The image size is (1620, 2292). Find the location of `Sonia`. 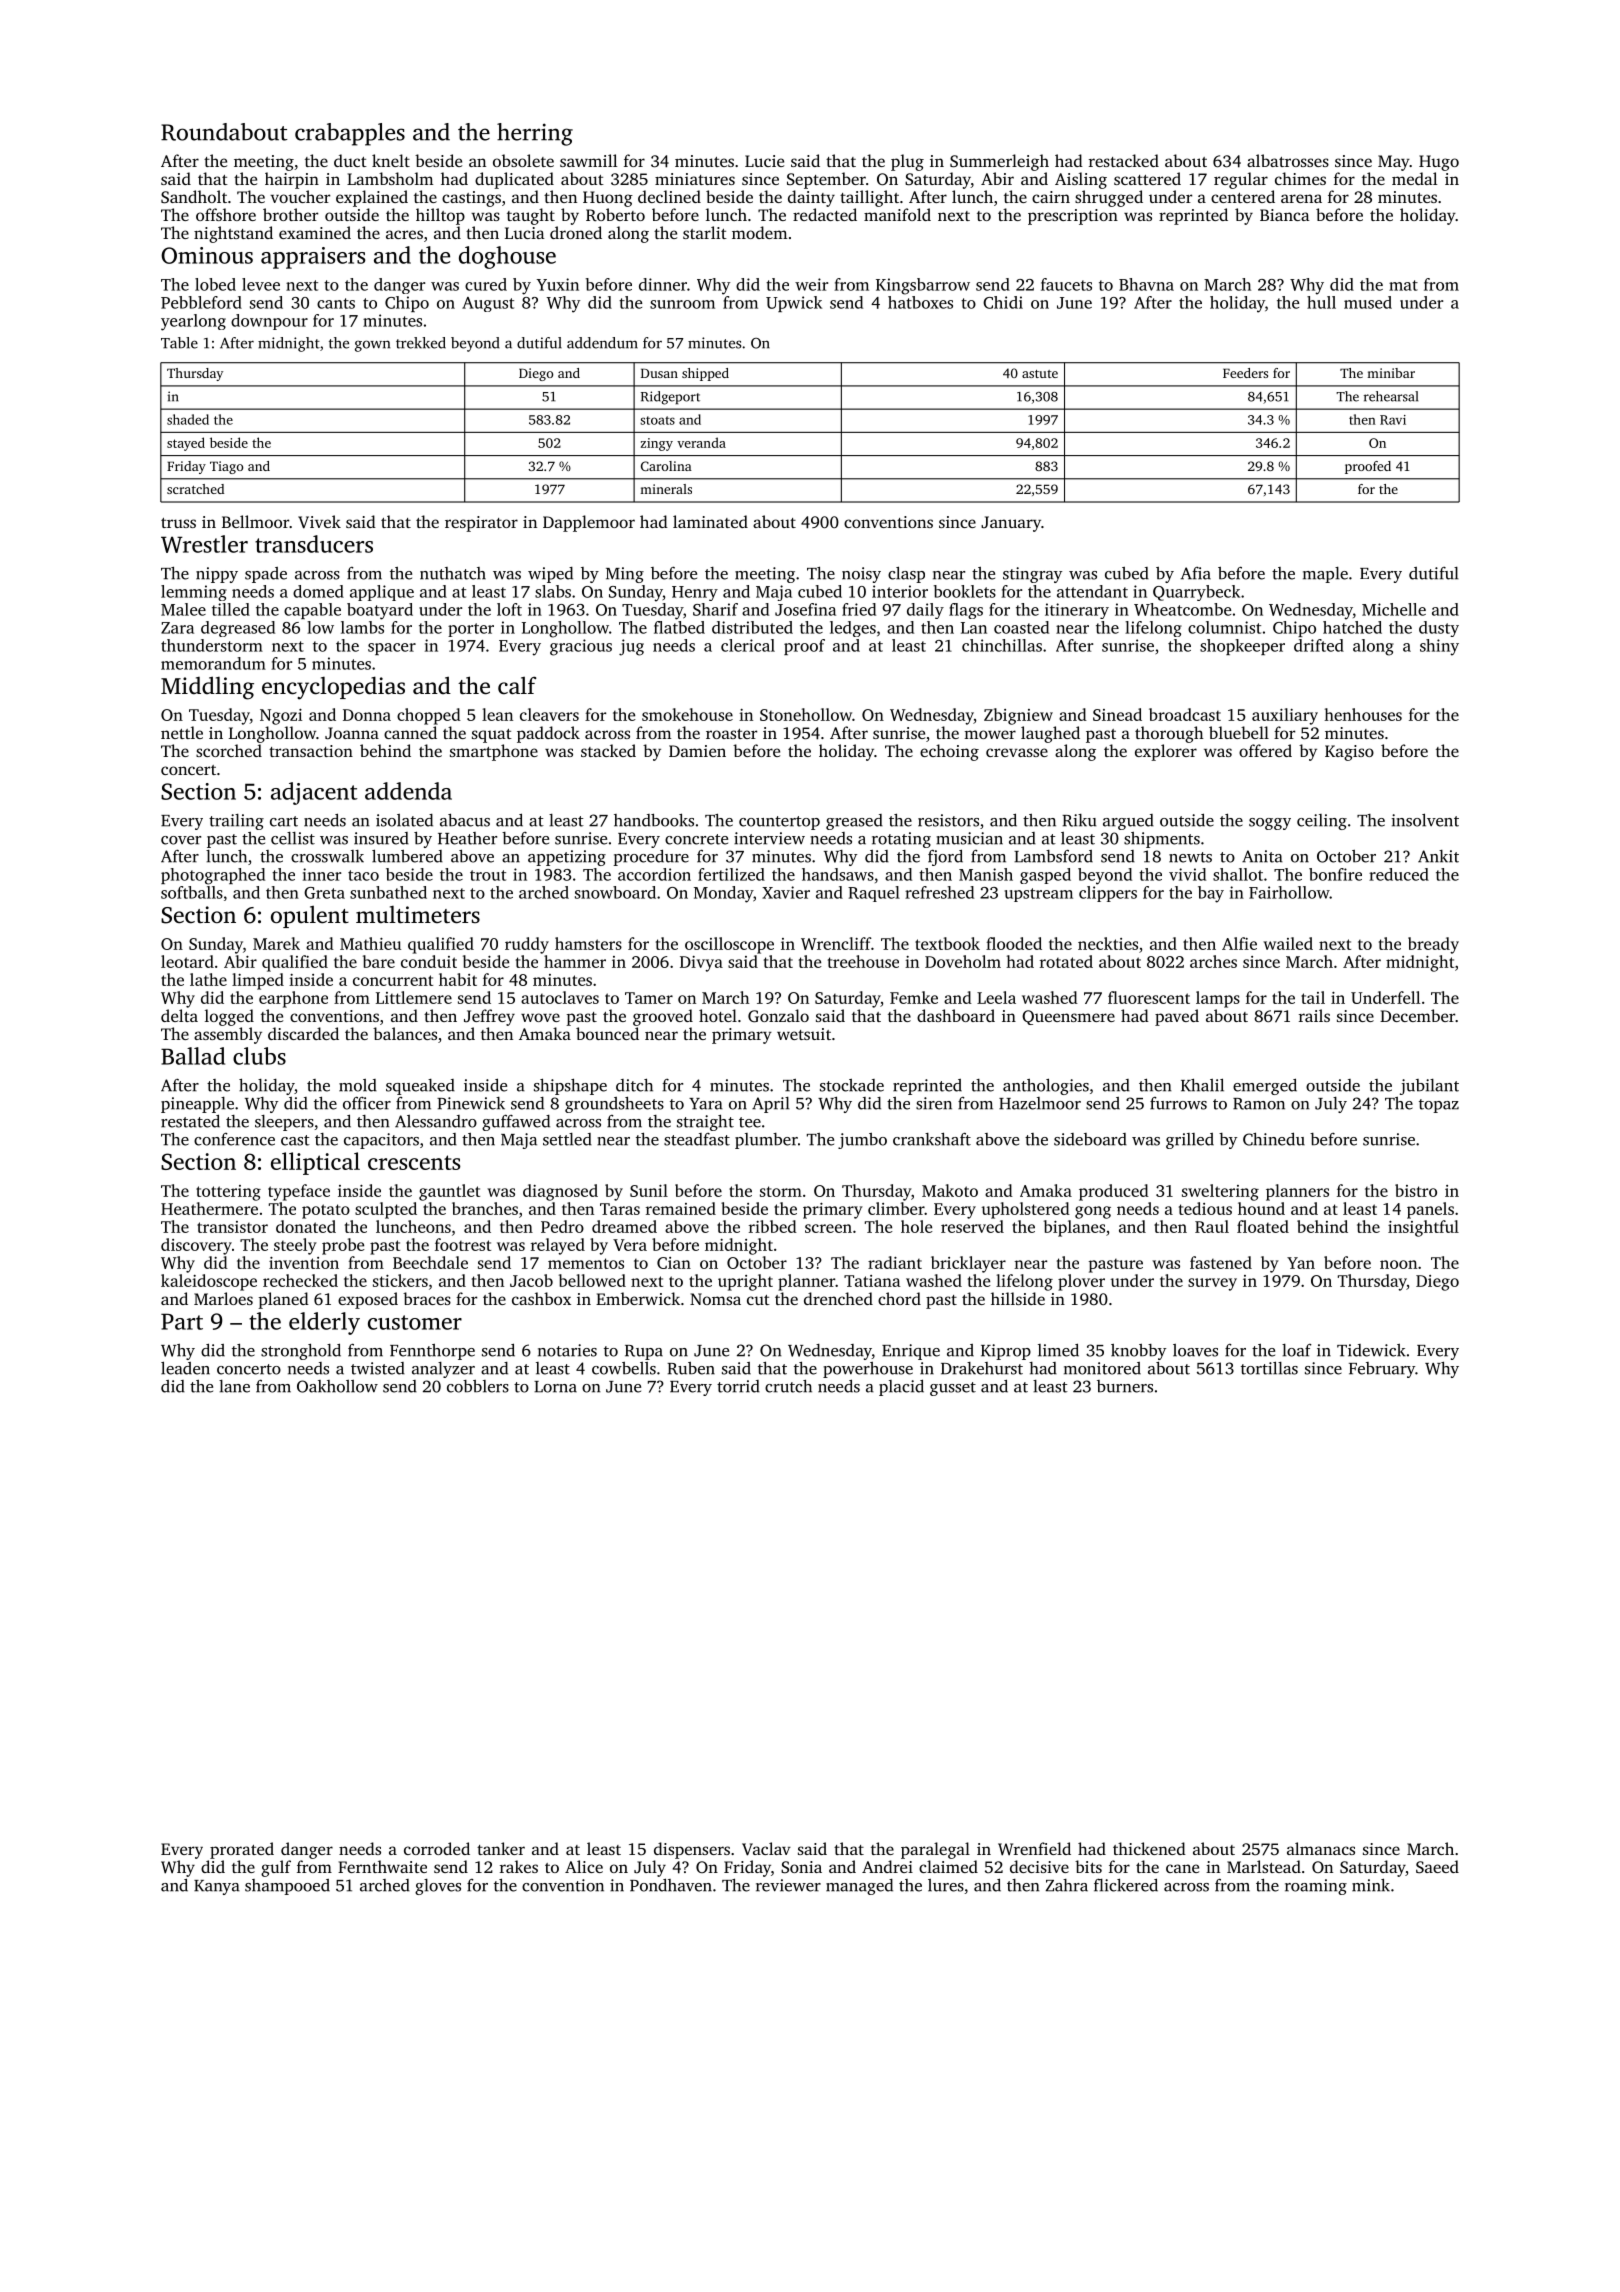

Sonia is located at coordinates (801, 1867).
